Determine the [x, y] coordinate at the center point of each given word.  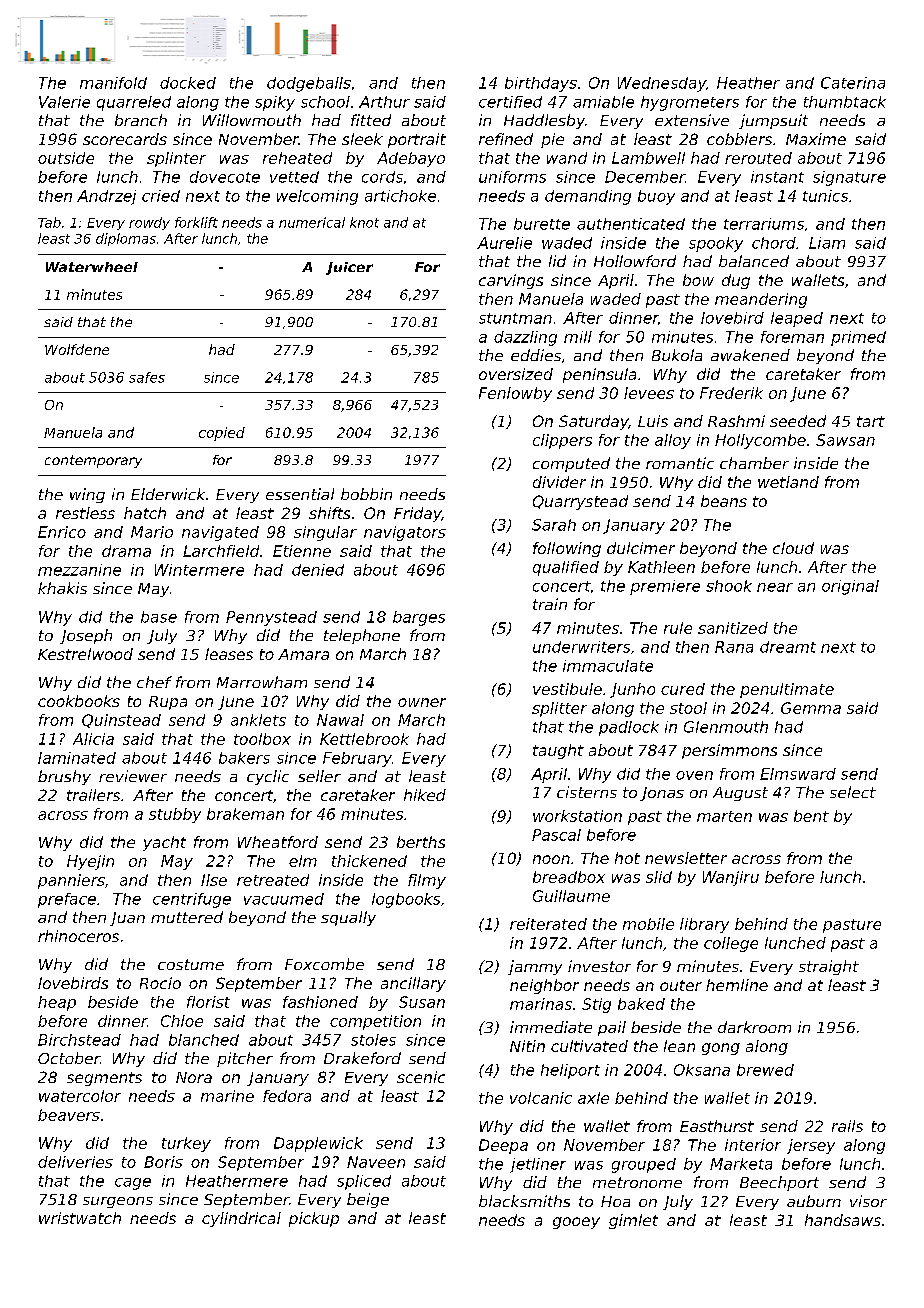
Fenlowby [515, 394]
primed [858, 338]
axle [593, 1098]
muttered [187, 917]
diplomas [126, 239]
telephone [362, 636]
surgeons [118, 1202]
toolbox [262, 739]
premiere [665, 587]
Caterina [853, 83]
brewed [765, 1070]
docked [188, 83]
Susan [422, 1002]
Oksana [702, 1070]
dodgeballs [309, 84]
